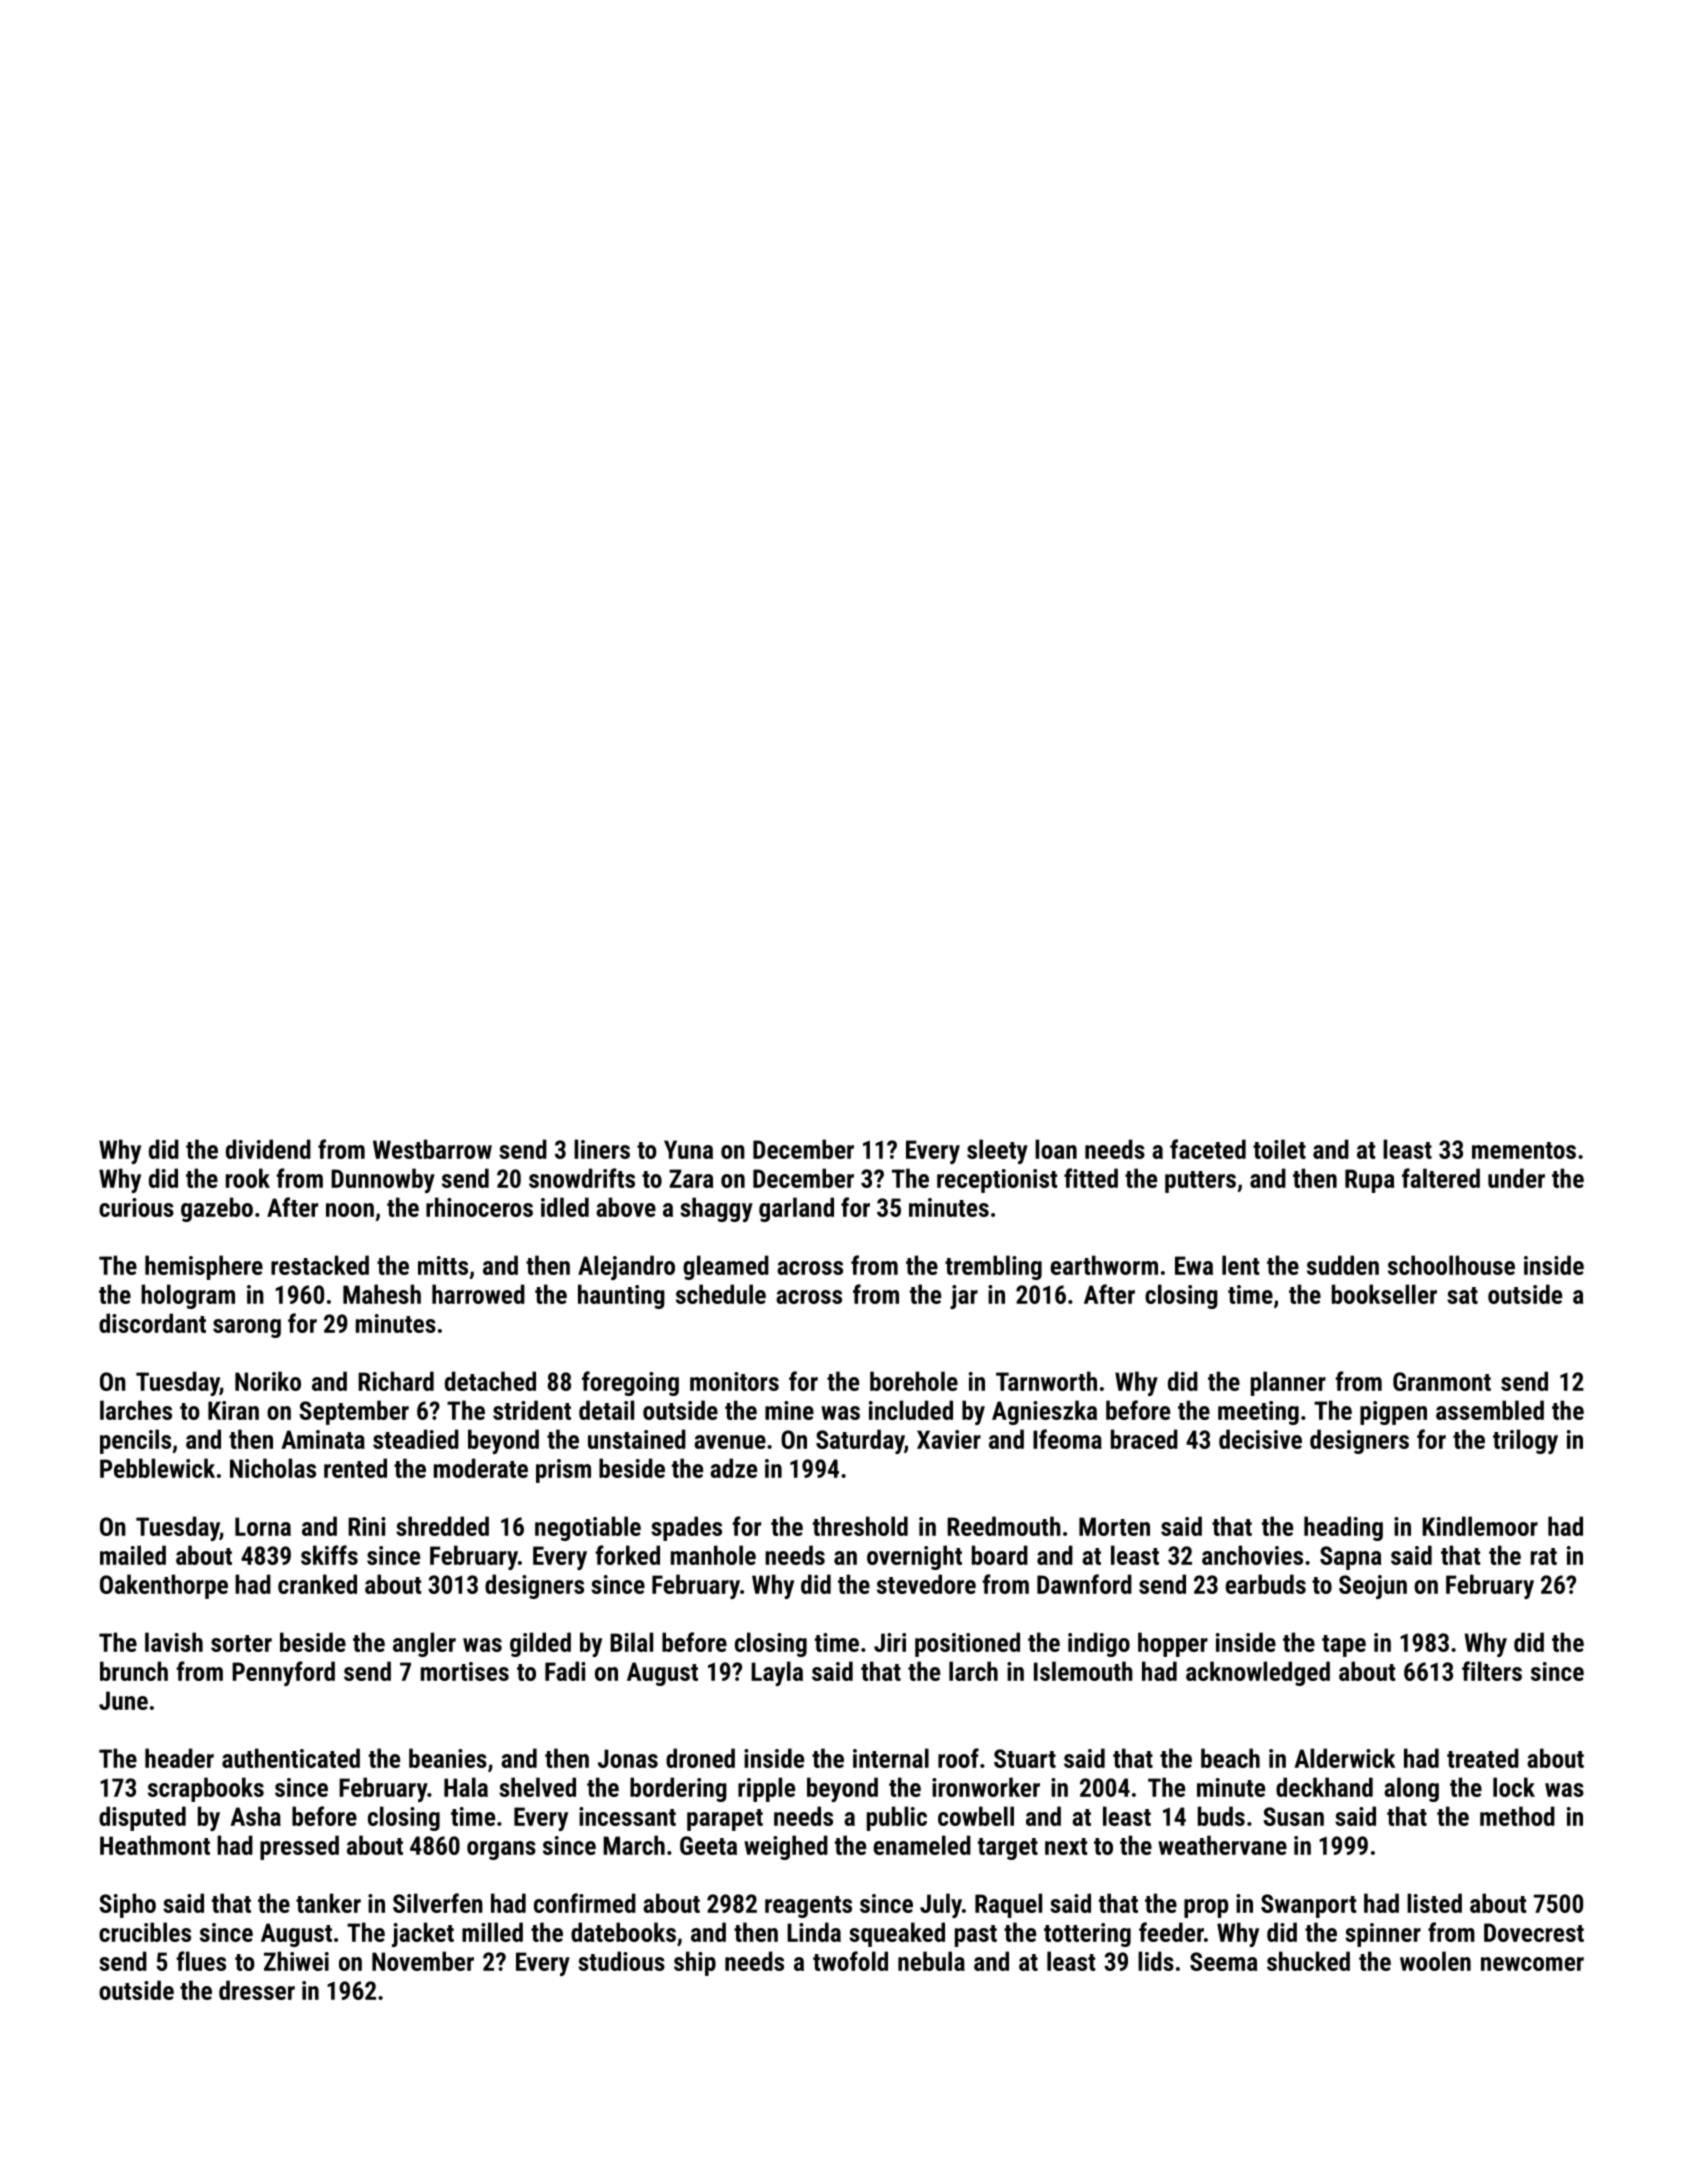 Image resolution: width=1683 pixels, height=2178 pixels. I want to click on Raquel, so click(1008, 1905).
